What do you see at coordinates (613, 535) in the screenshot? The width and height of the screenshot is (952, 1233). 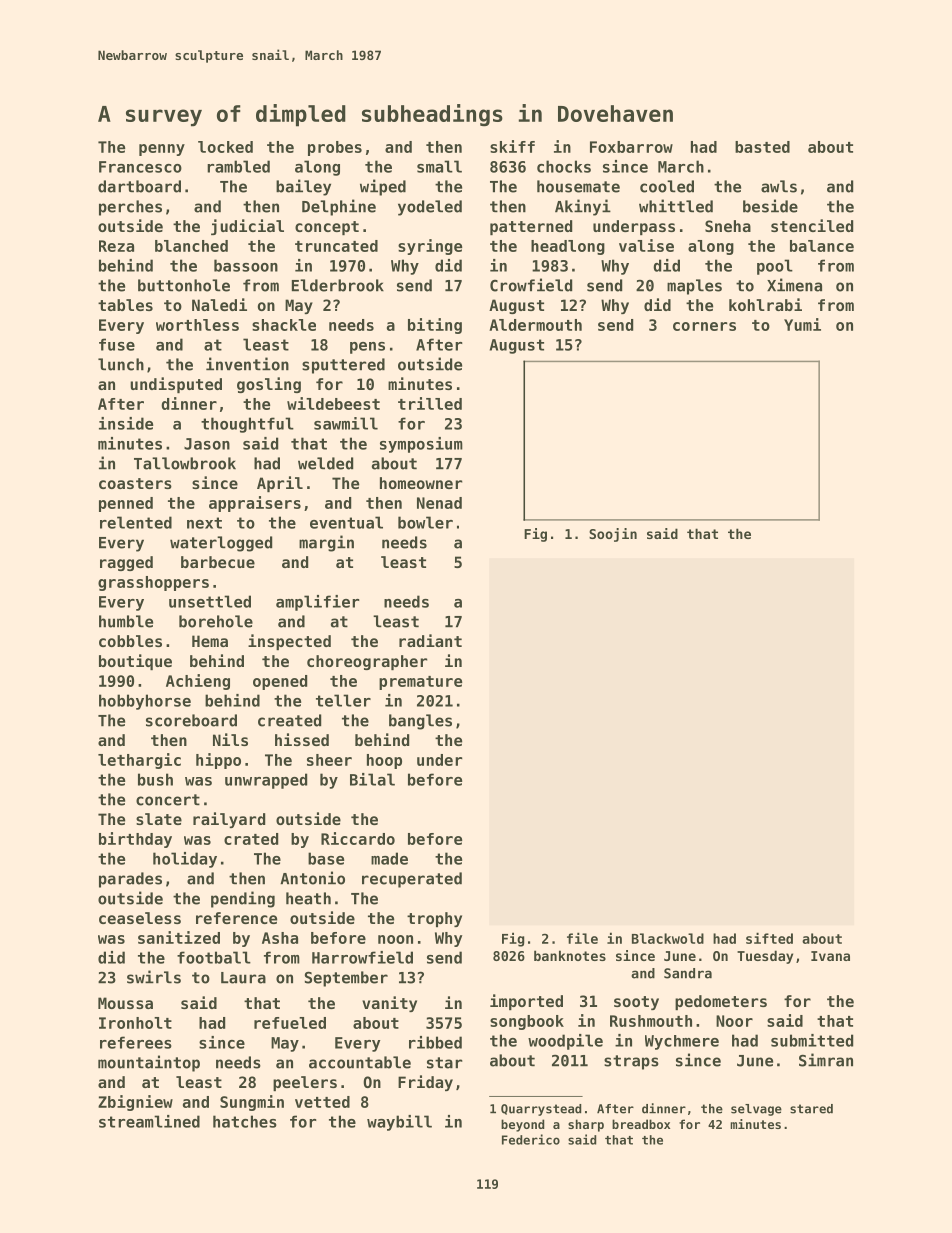 I see `Soojin` at bounding box center [613, 535].
